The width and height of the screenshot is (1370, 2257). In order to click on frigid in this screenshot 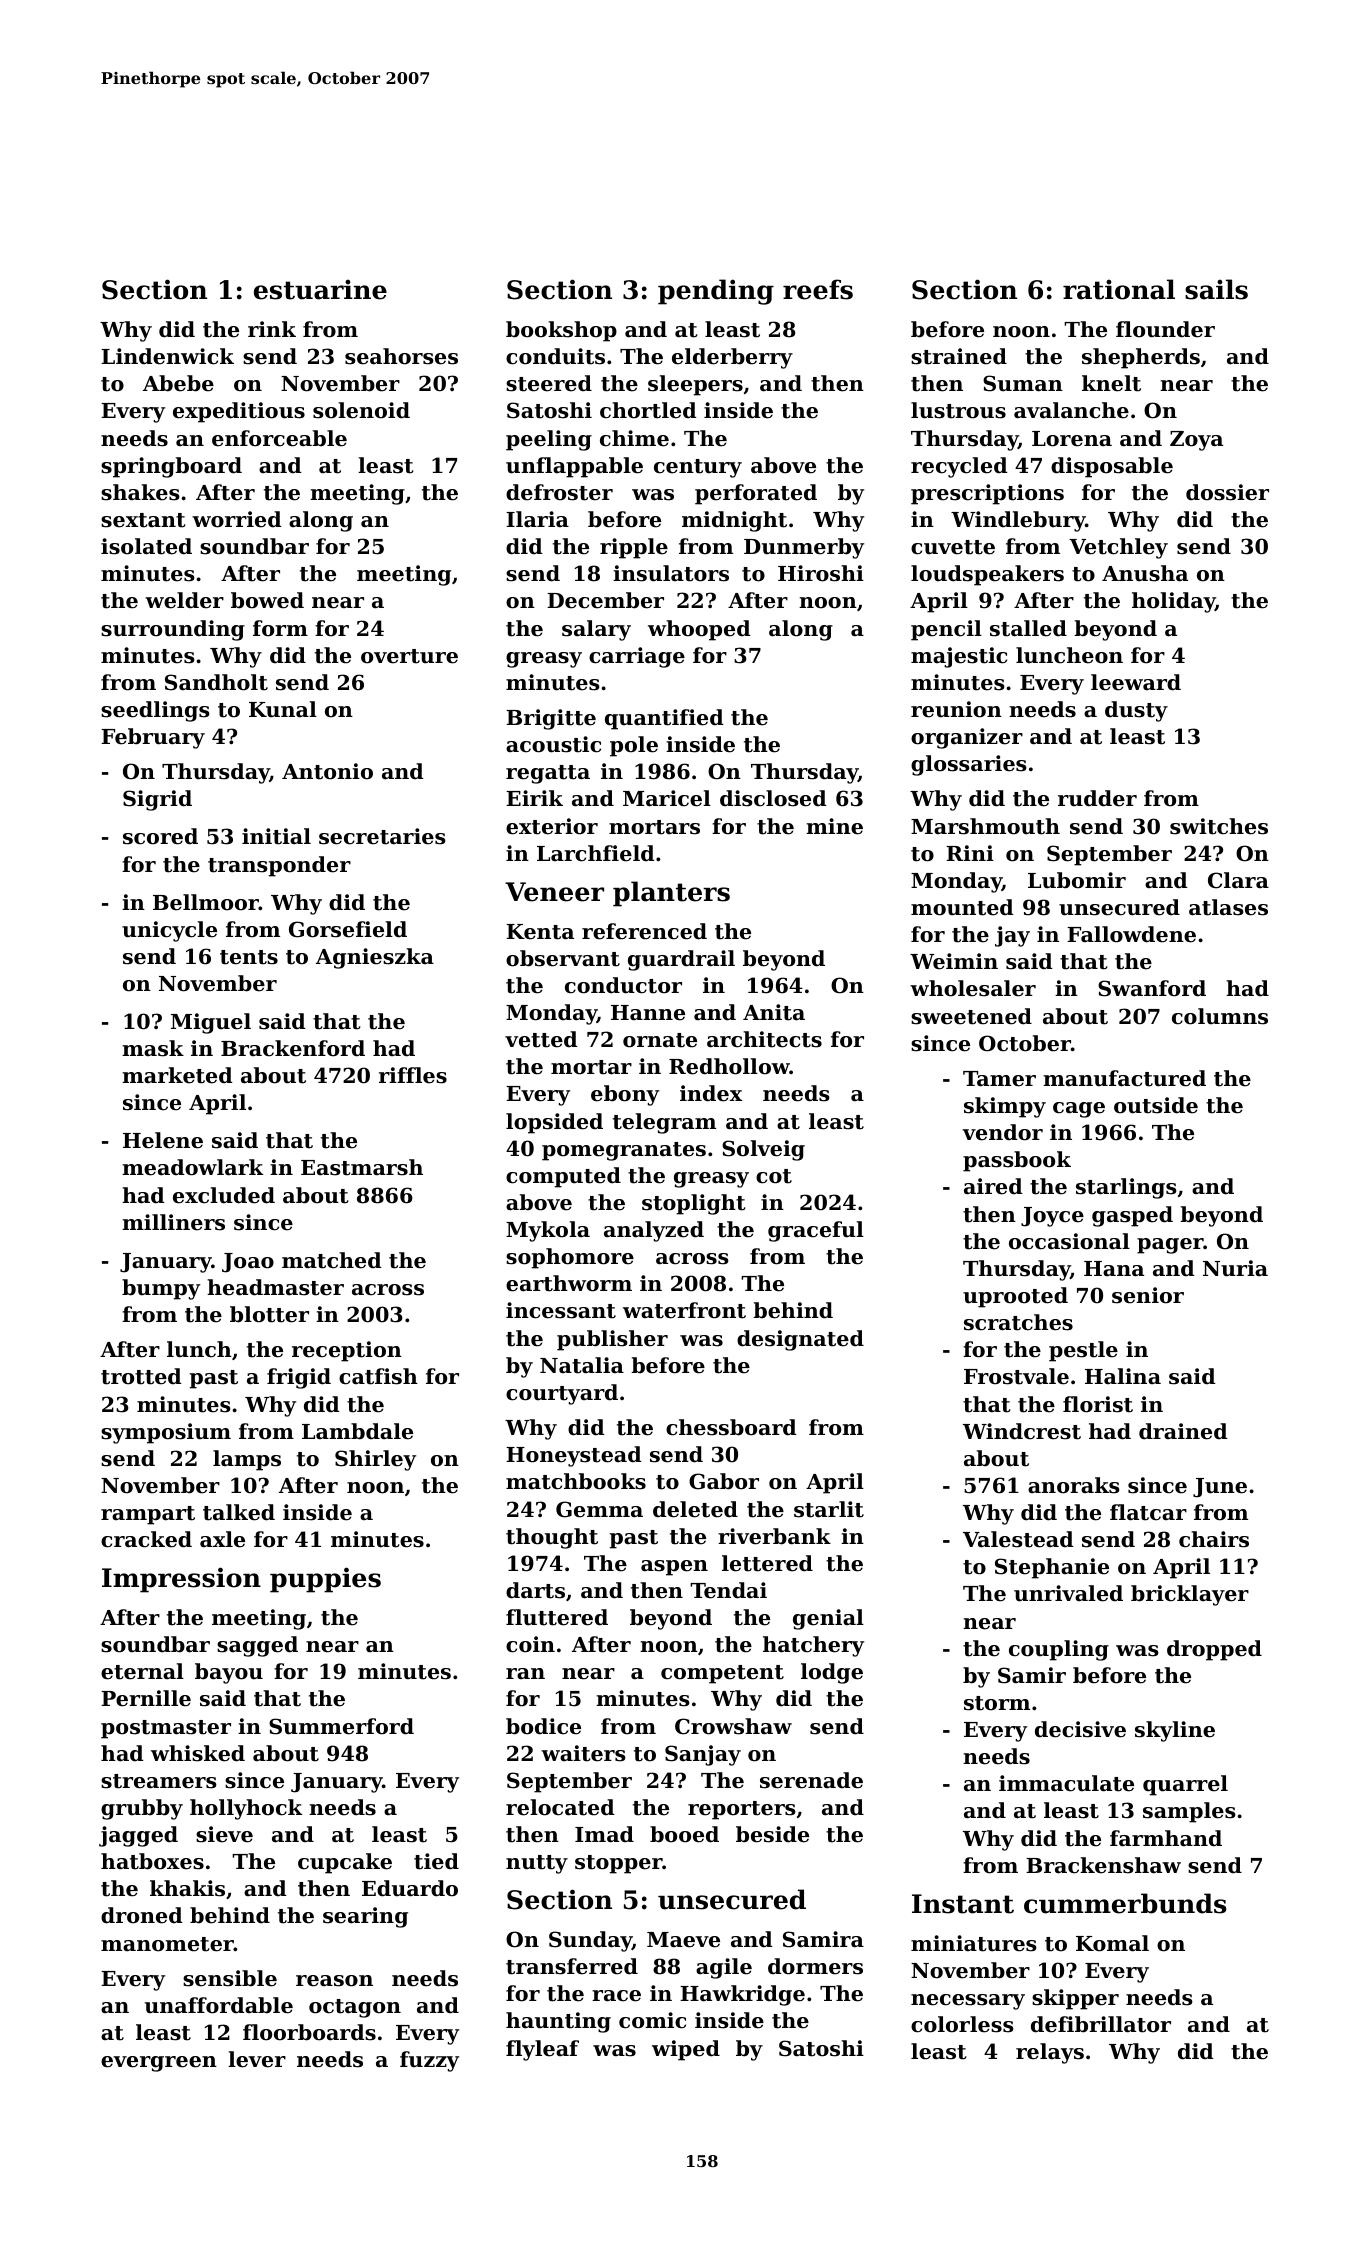, I will do `click(299, 1378)`.
